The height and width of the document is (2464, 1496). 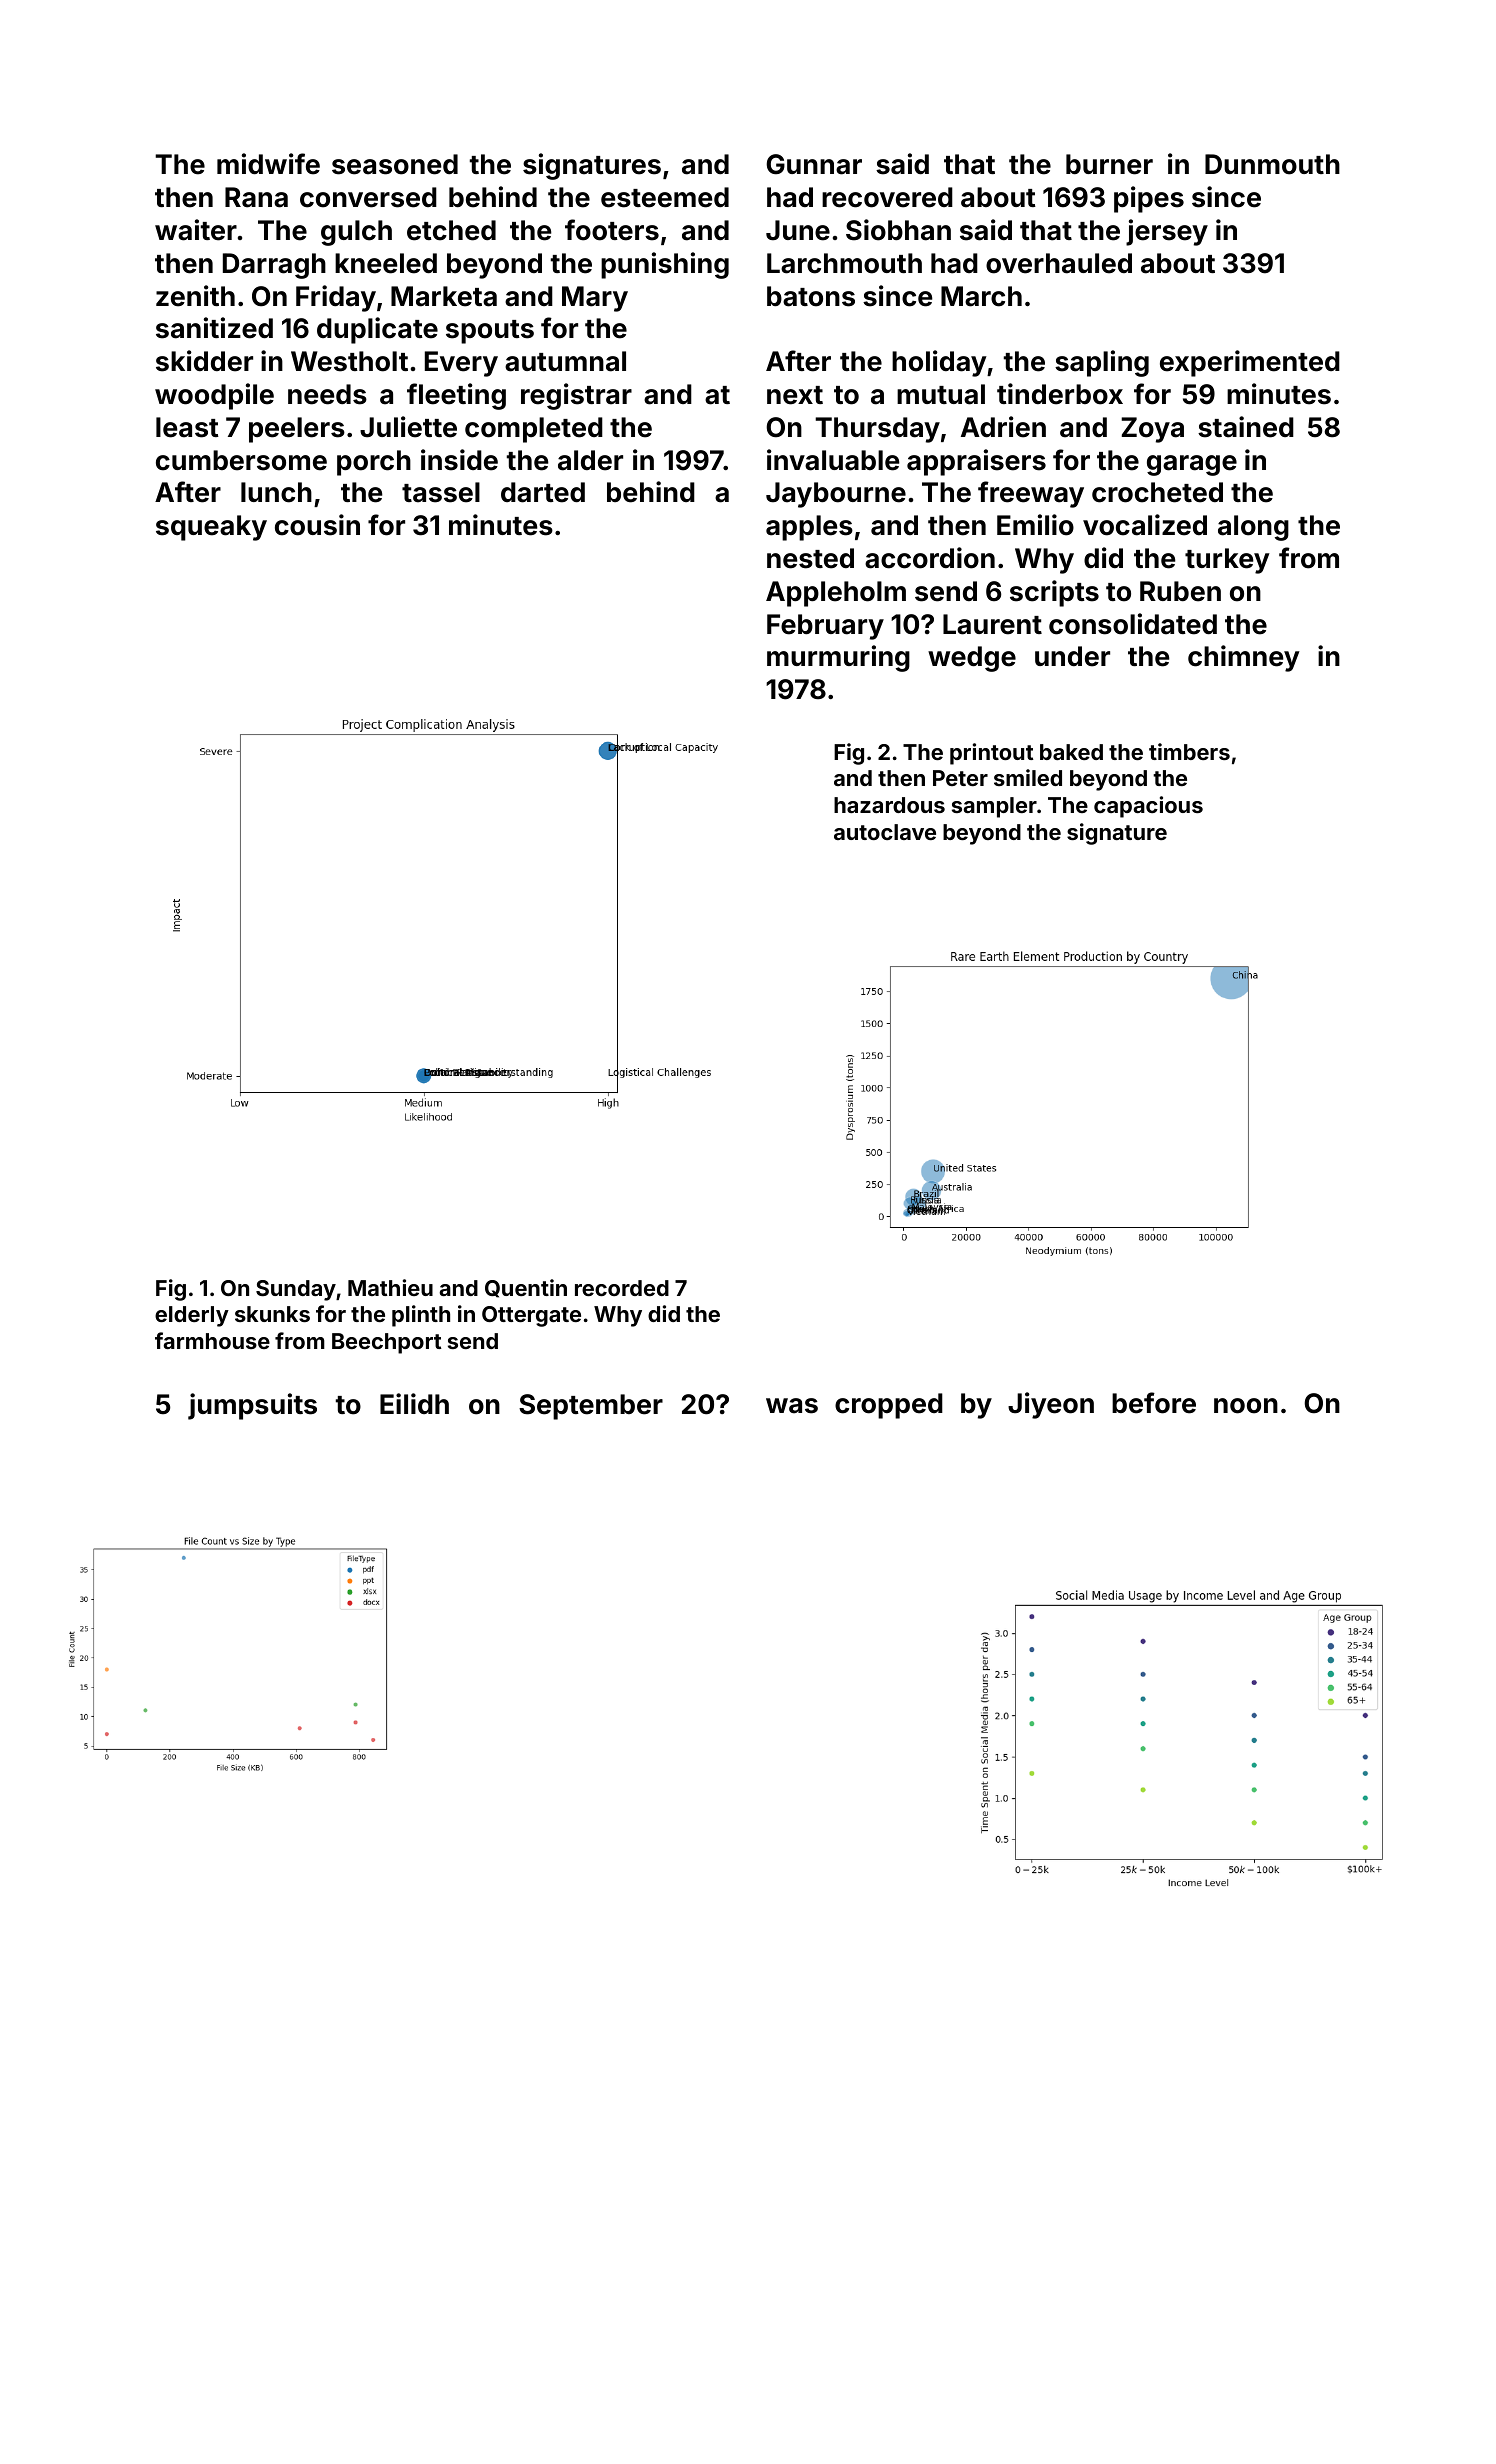 What do you see at coordinates (421, 1316) in the document?
I see `plinth` at bounding box center [421, 1316].
